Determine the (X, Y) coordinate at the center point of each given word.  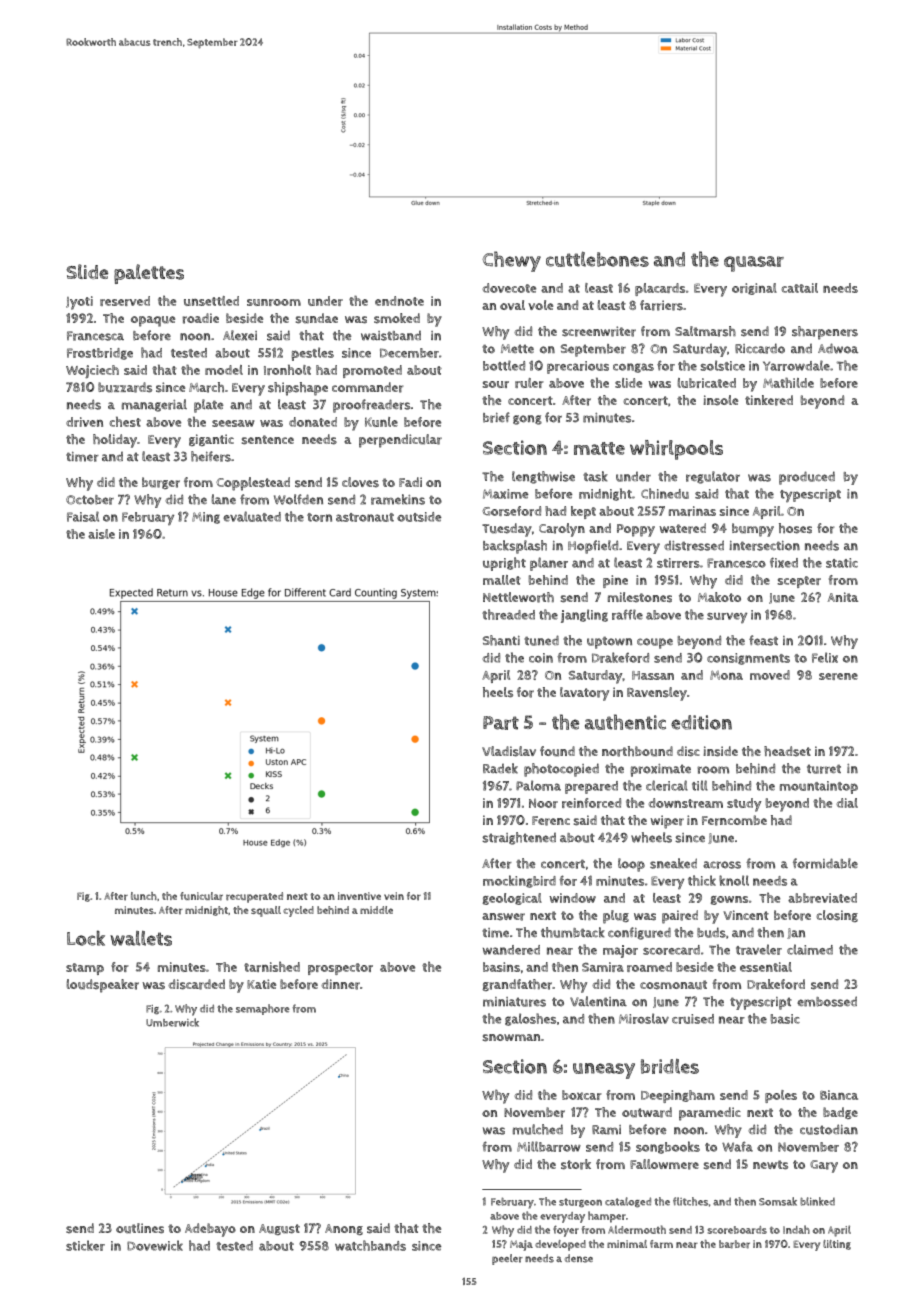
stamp (85, 969)
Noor (543, 803)
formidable (825, 863)
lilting (837, 1245)
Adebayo (210, 1230)
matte (599, 448)
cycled (298, 911)
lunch (144, 896)
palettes (149, 274)
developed (560, 1245)
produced (807, 478)
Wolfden (298, 499)
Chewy (511, 261)
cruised (693, 1019)
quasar (754, 264)
